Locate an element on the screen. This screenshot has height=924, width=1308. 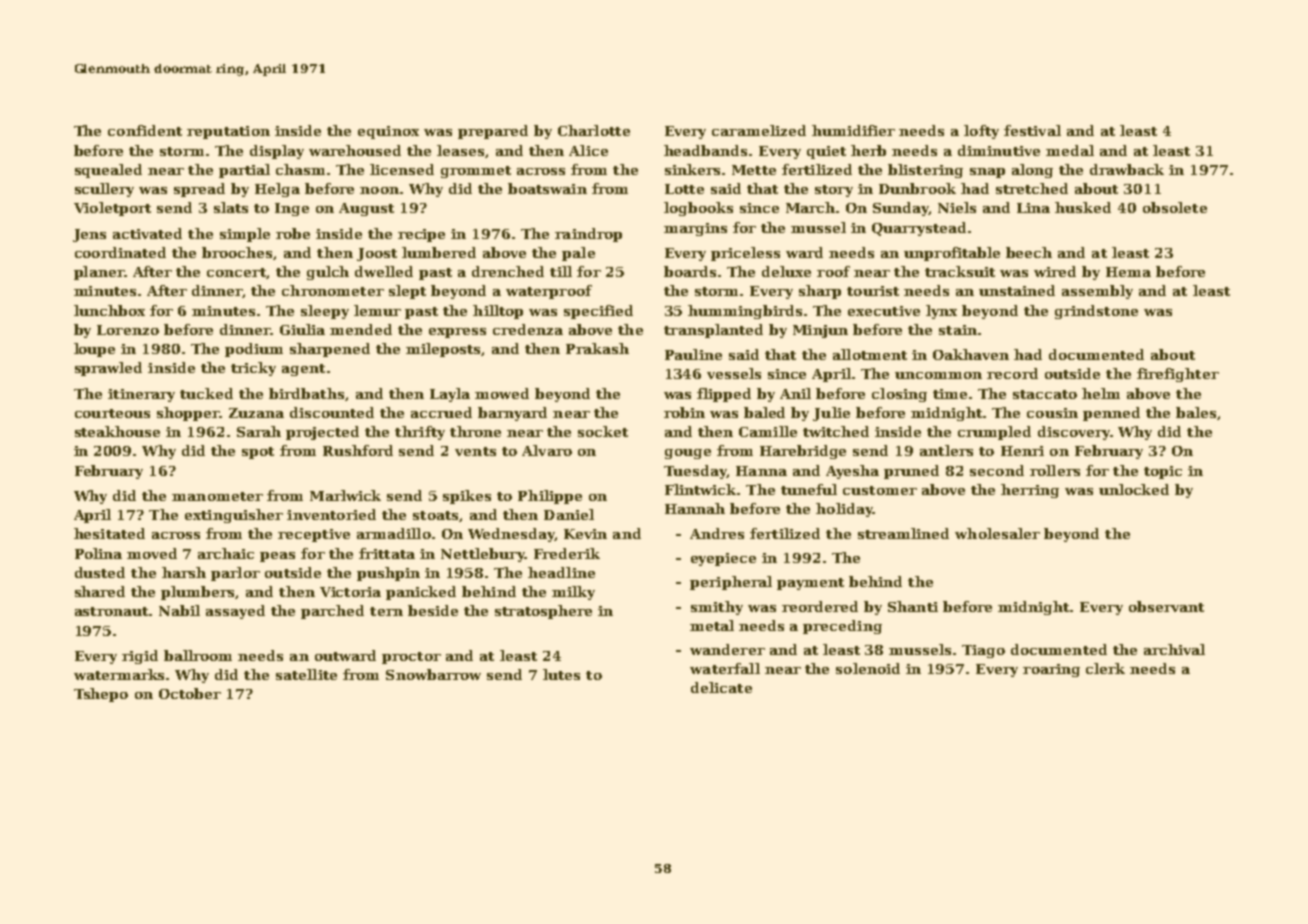
lynx is located at coordinates (941, 312).
